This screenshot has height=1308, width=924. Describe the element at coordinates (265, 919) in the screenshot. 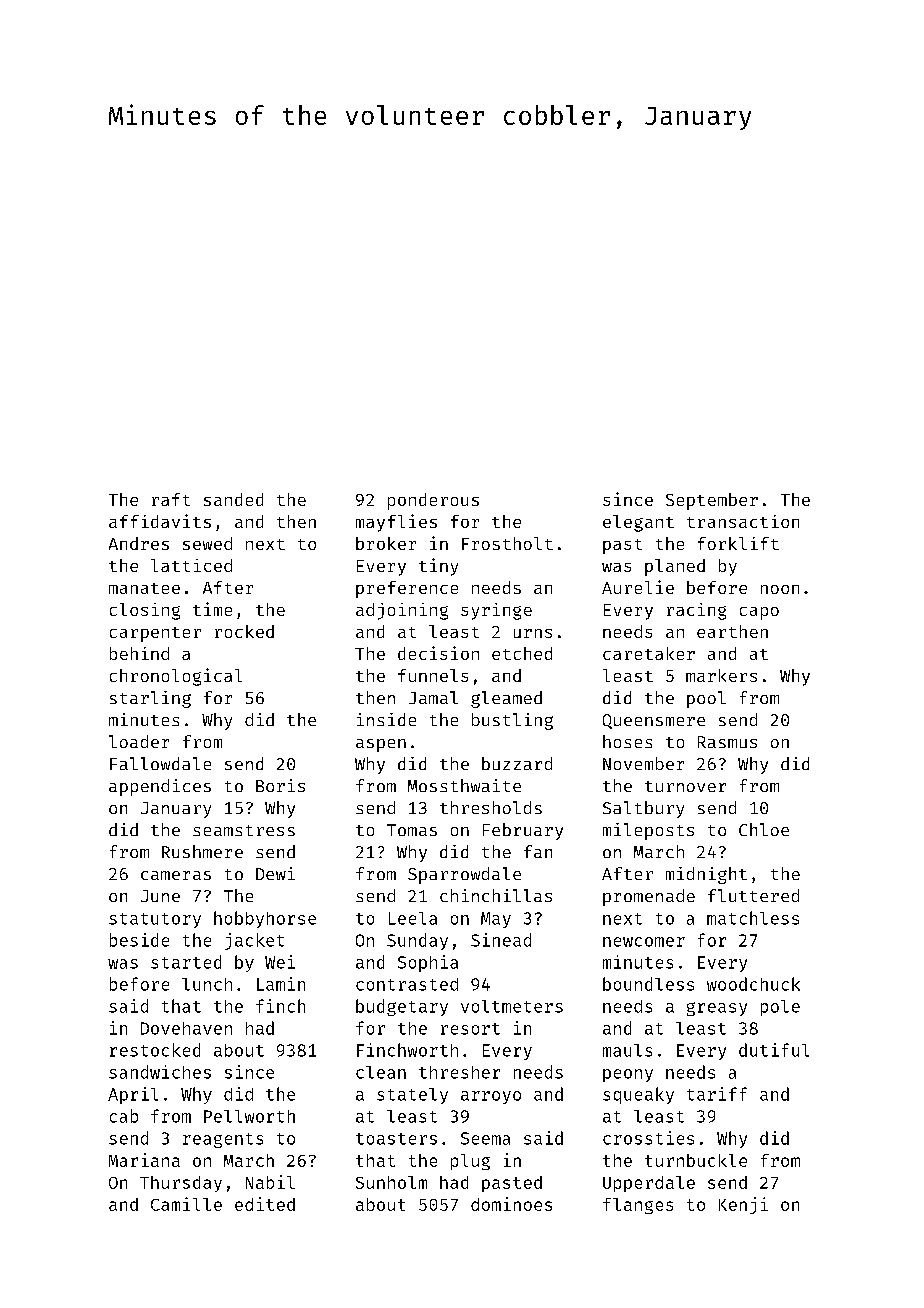

I see `hobbyhorse` at that location.
